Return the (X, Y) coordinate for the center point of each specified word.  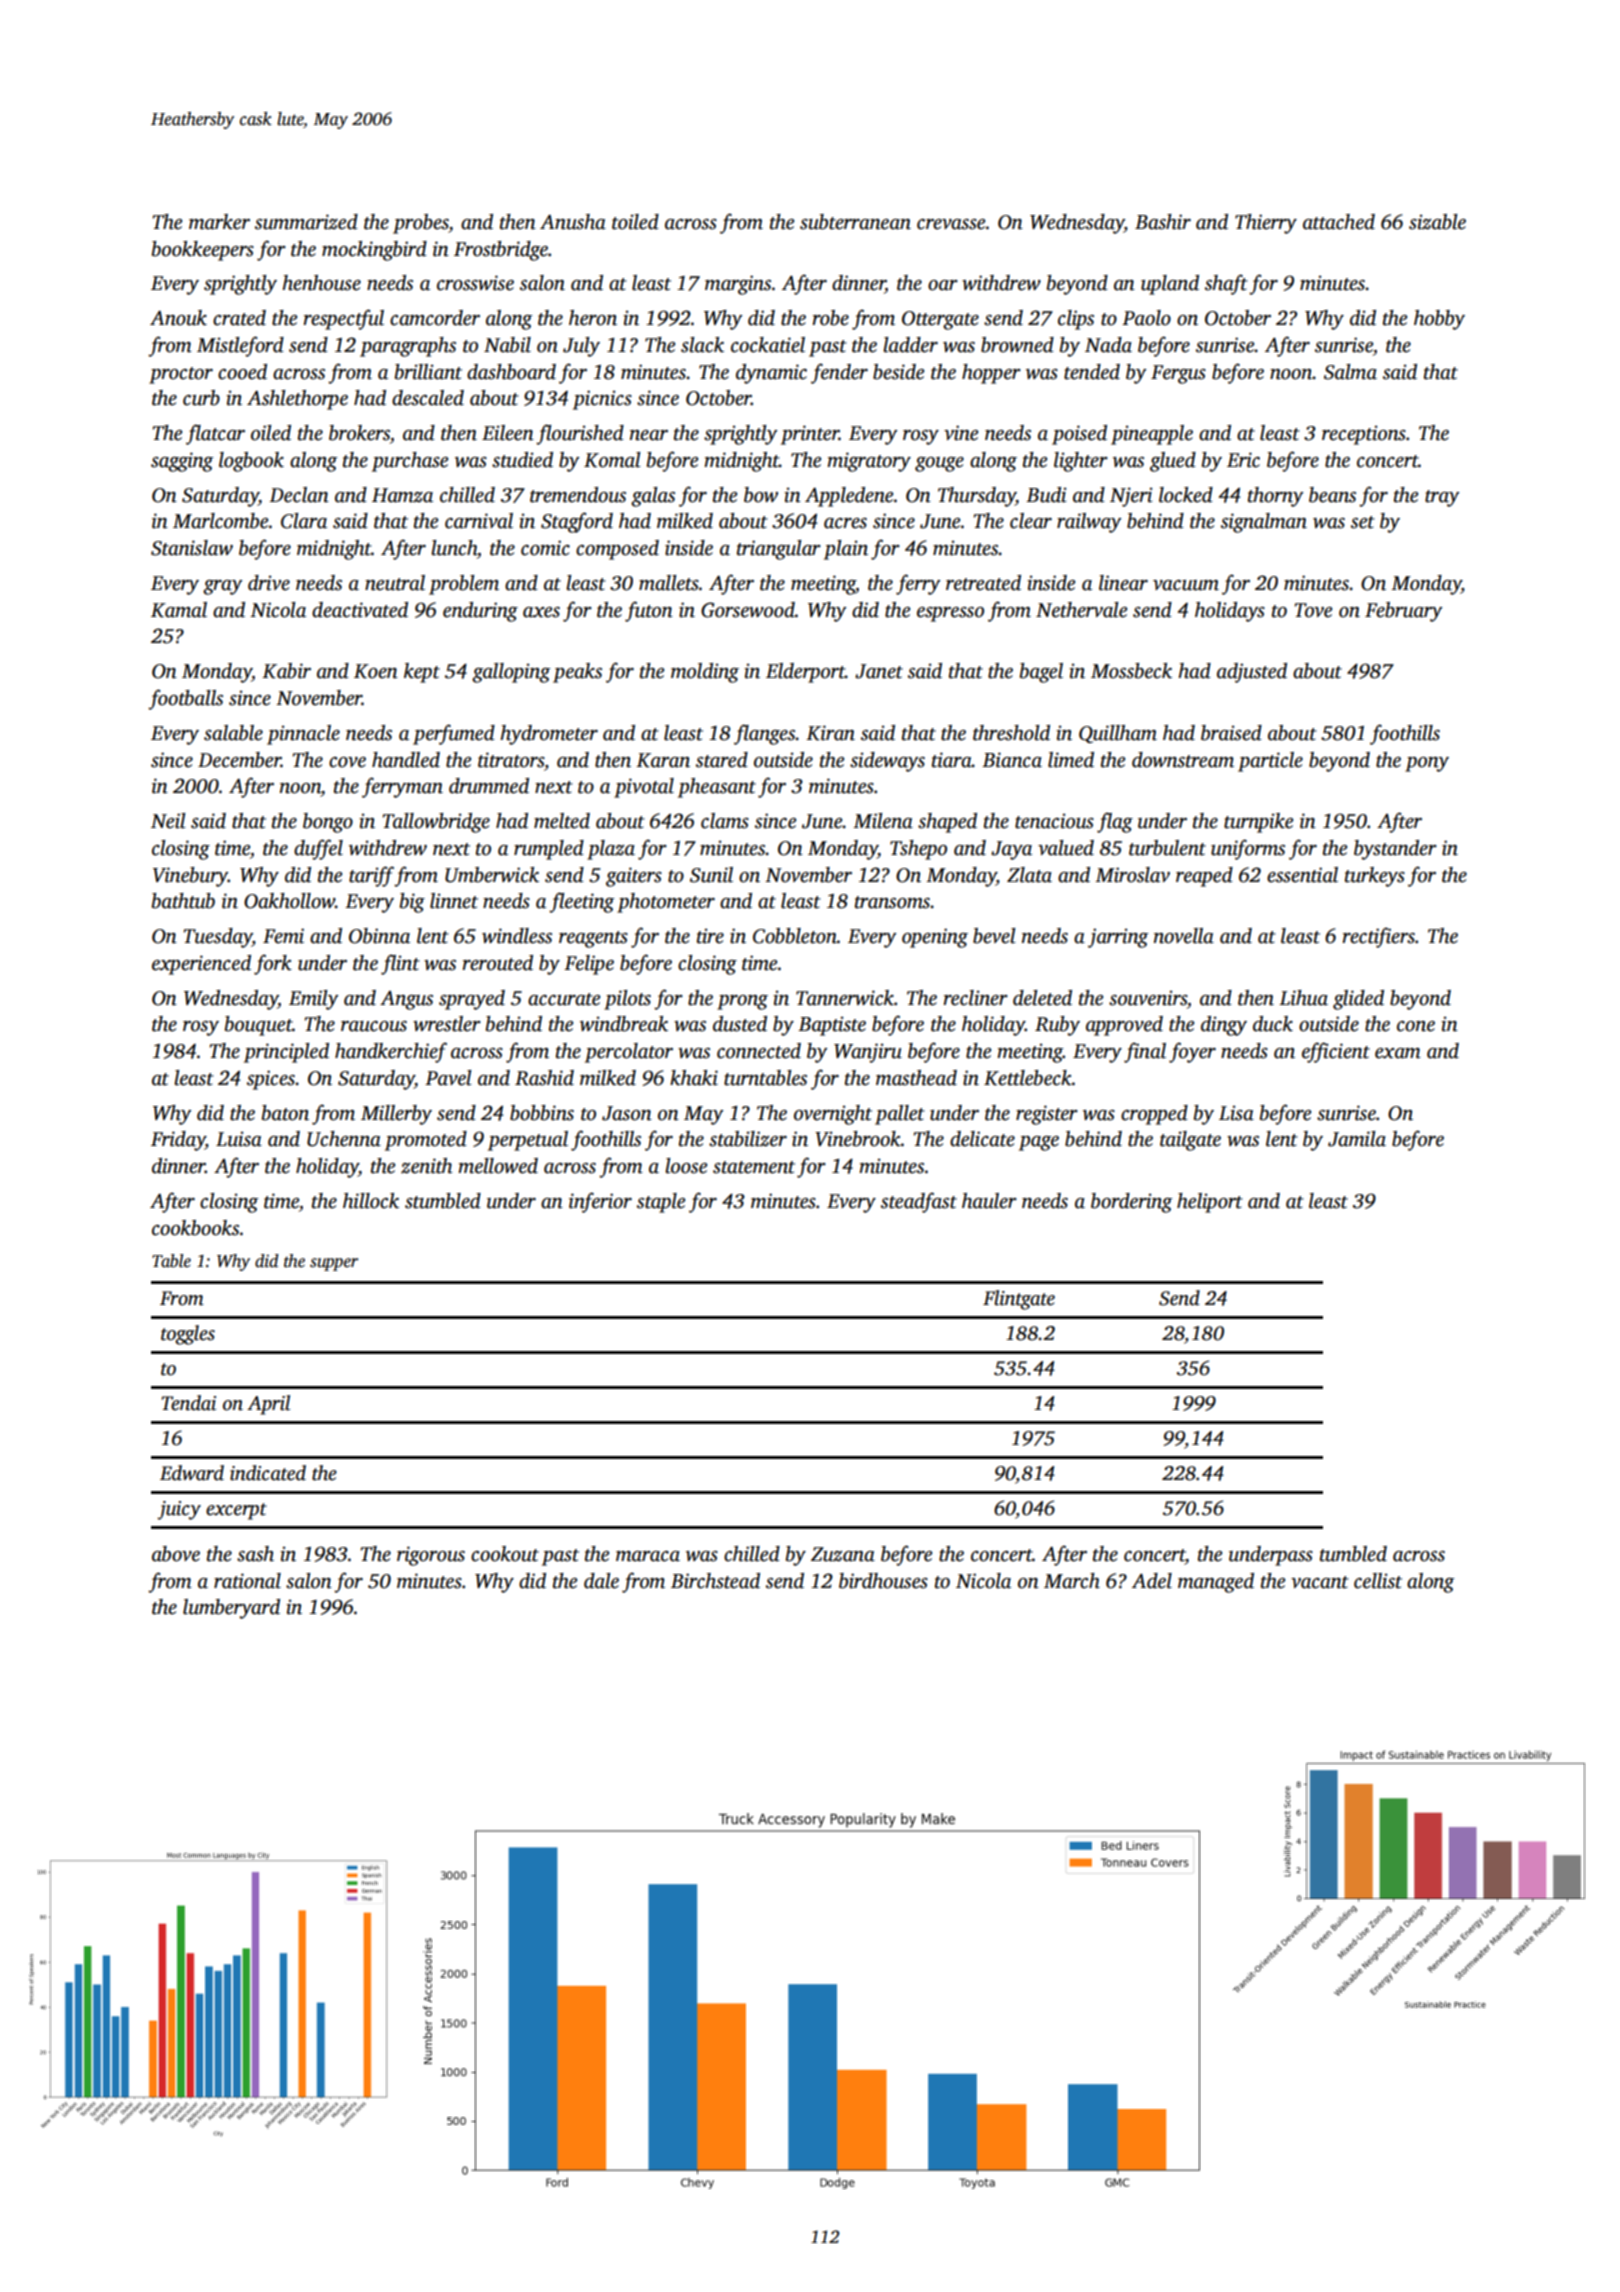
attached (1339, 222)
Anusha (573, 222)
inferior (600, 1202)
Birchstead (715, 1581)
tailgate (1190, 1141)
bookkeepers (203, 251)
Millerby (396, 1115)
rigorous (431, 1556)
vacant (1320, 1582)
